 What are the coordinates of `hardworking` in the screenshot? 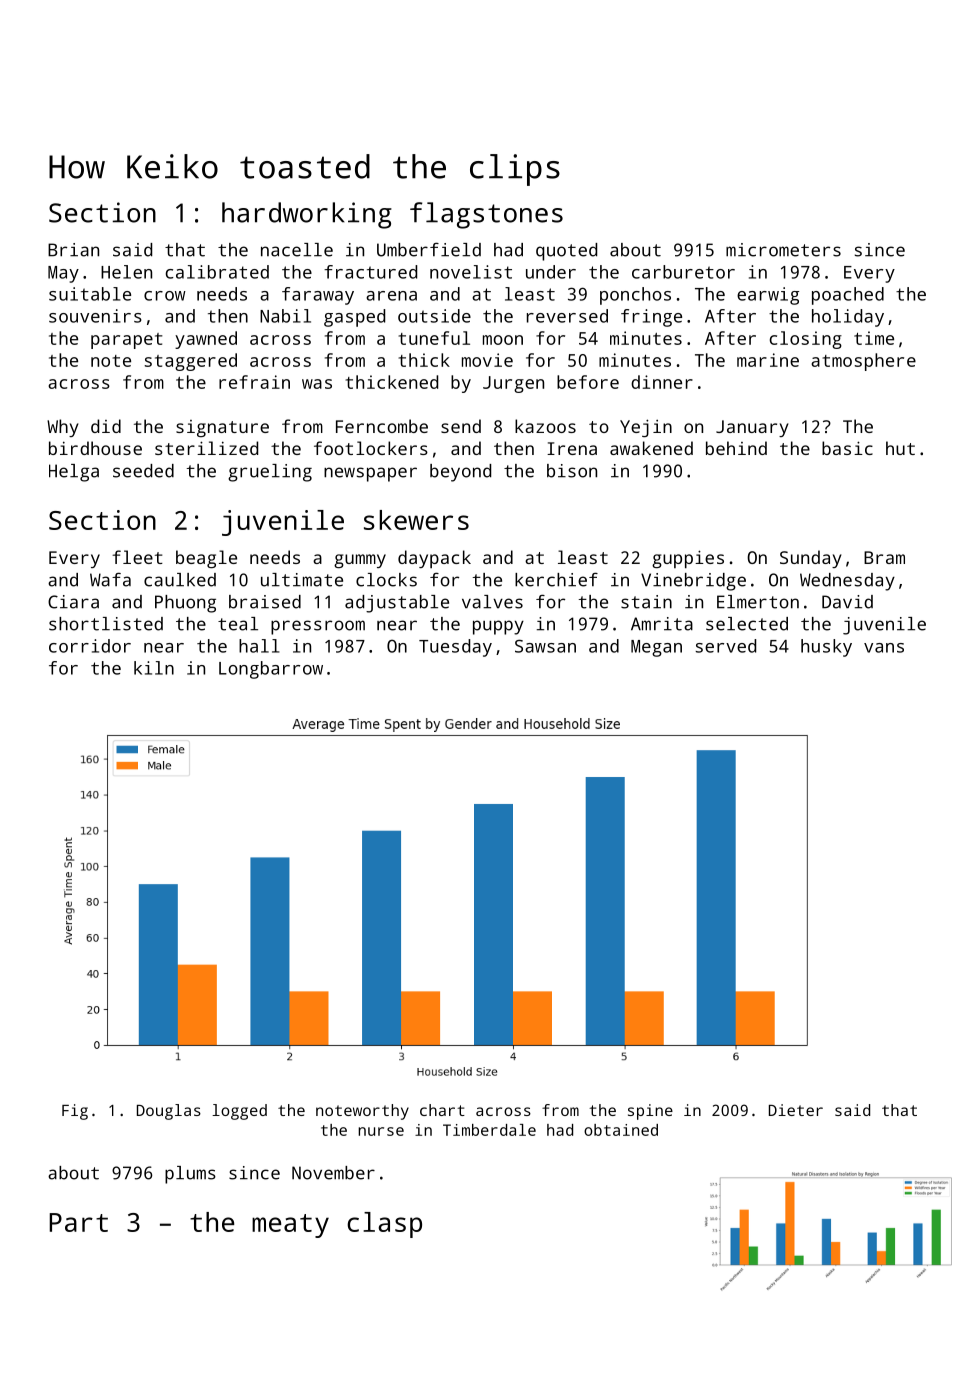 It's located at (307, 215).
